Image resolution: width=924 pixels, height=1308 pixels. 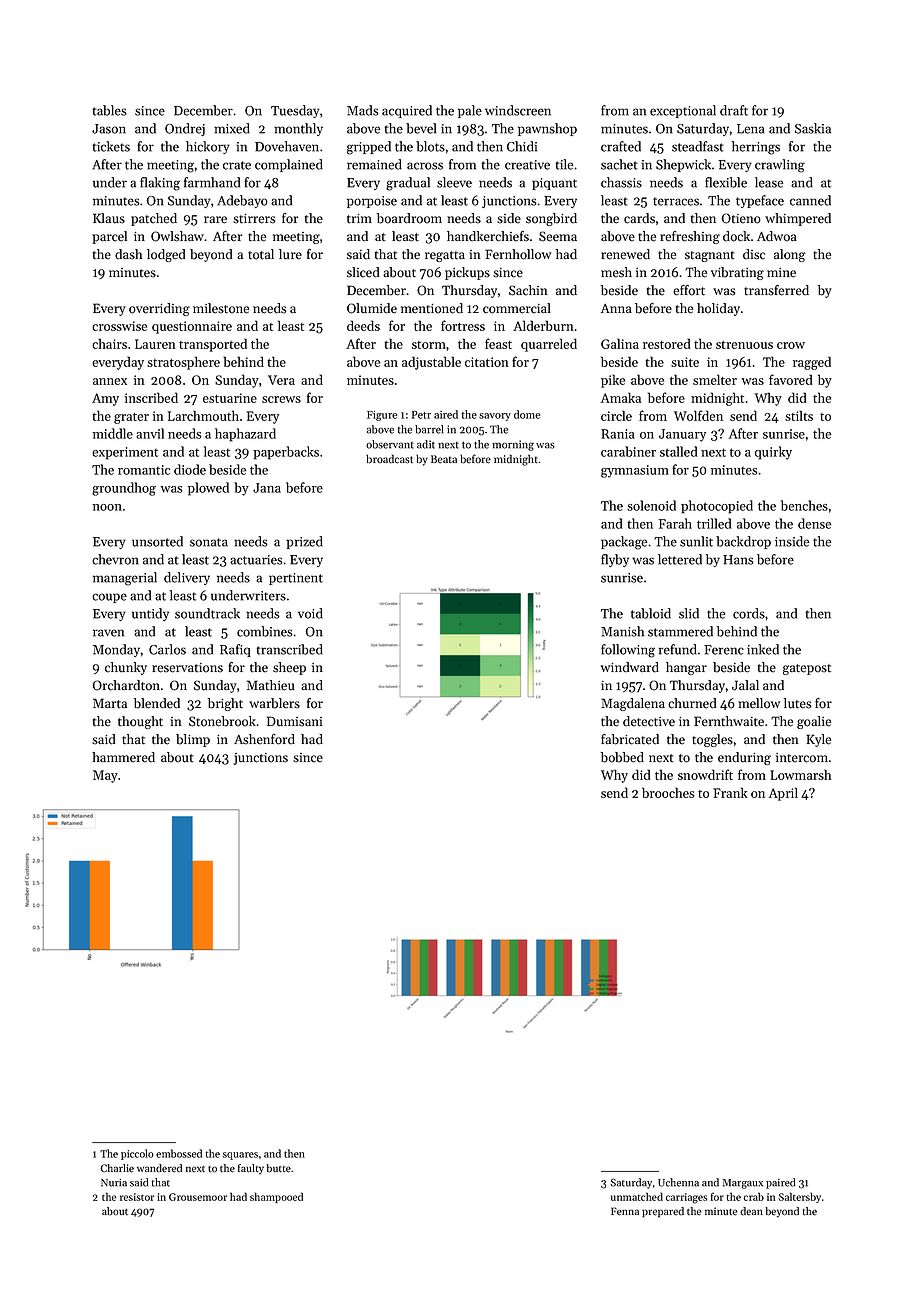 What do you see at coordinates (137, 1154) in the screenshot?
I see `piccolo` at bounding box center [137, 1154].
